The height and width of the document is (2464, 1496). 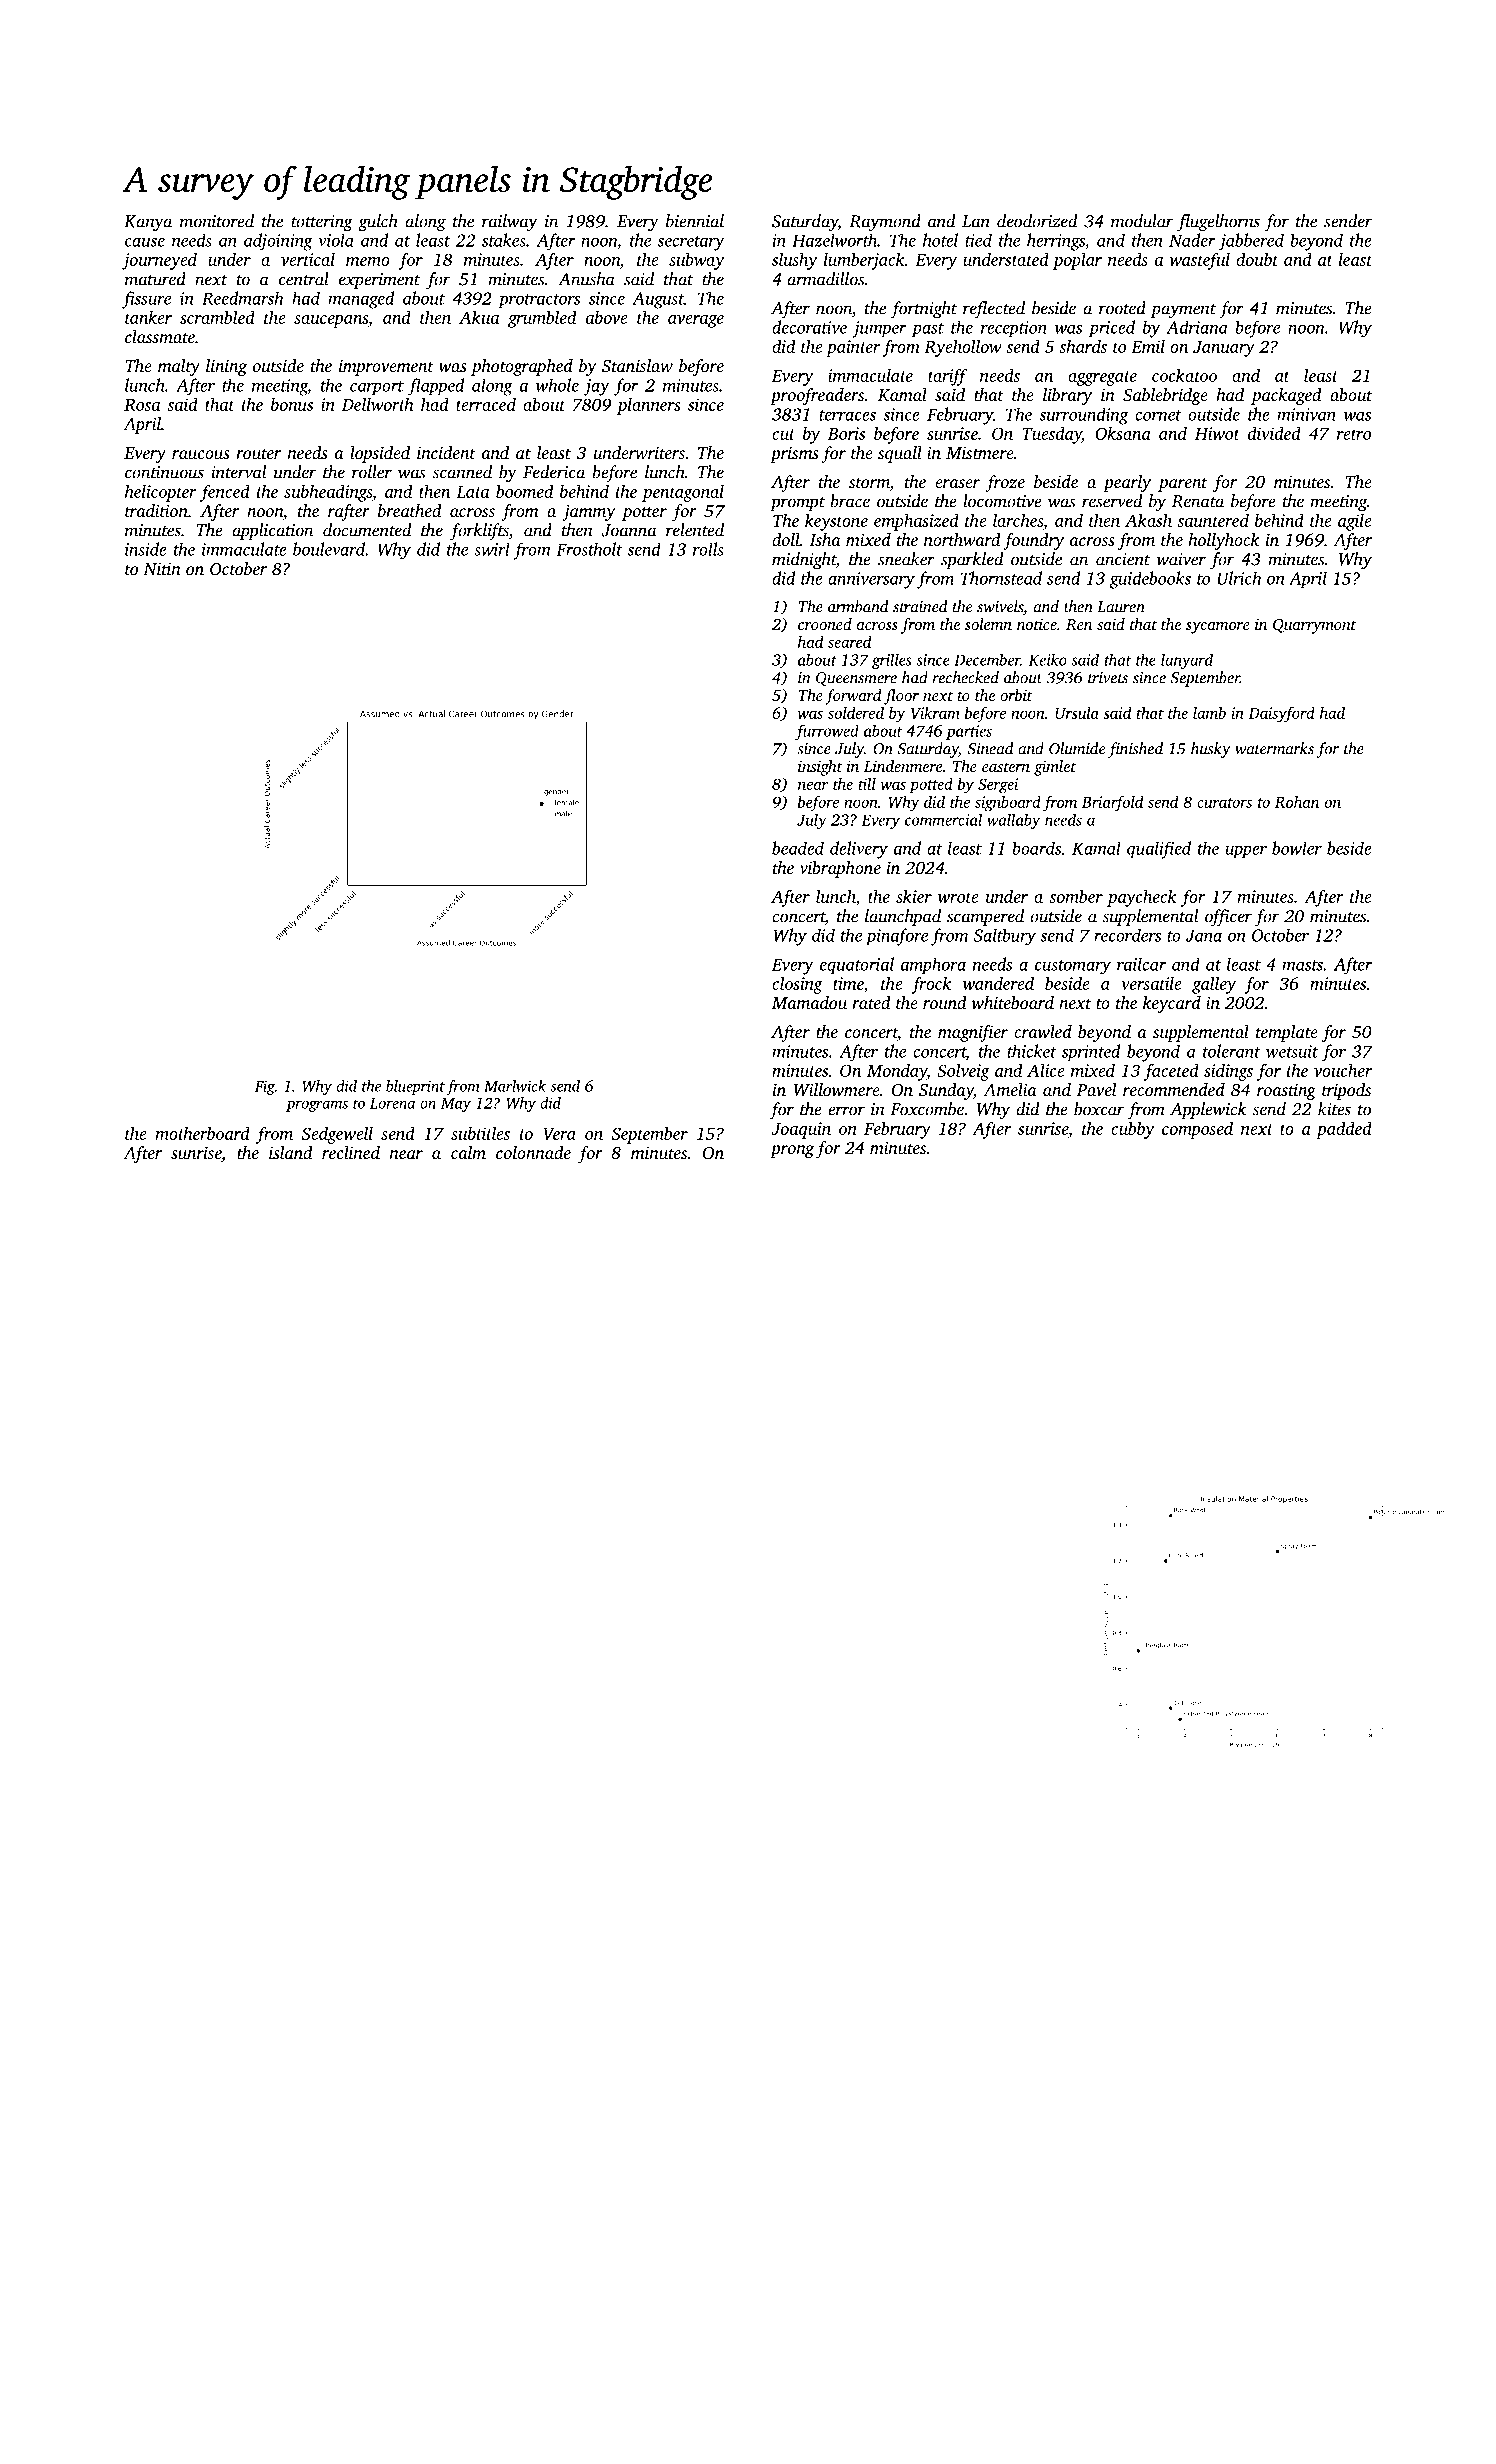 What do you see at coordinates (797, 504) in the document?
I see `prompt` at bounding box center [797, 504].
